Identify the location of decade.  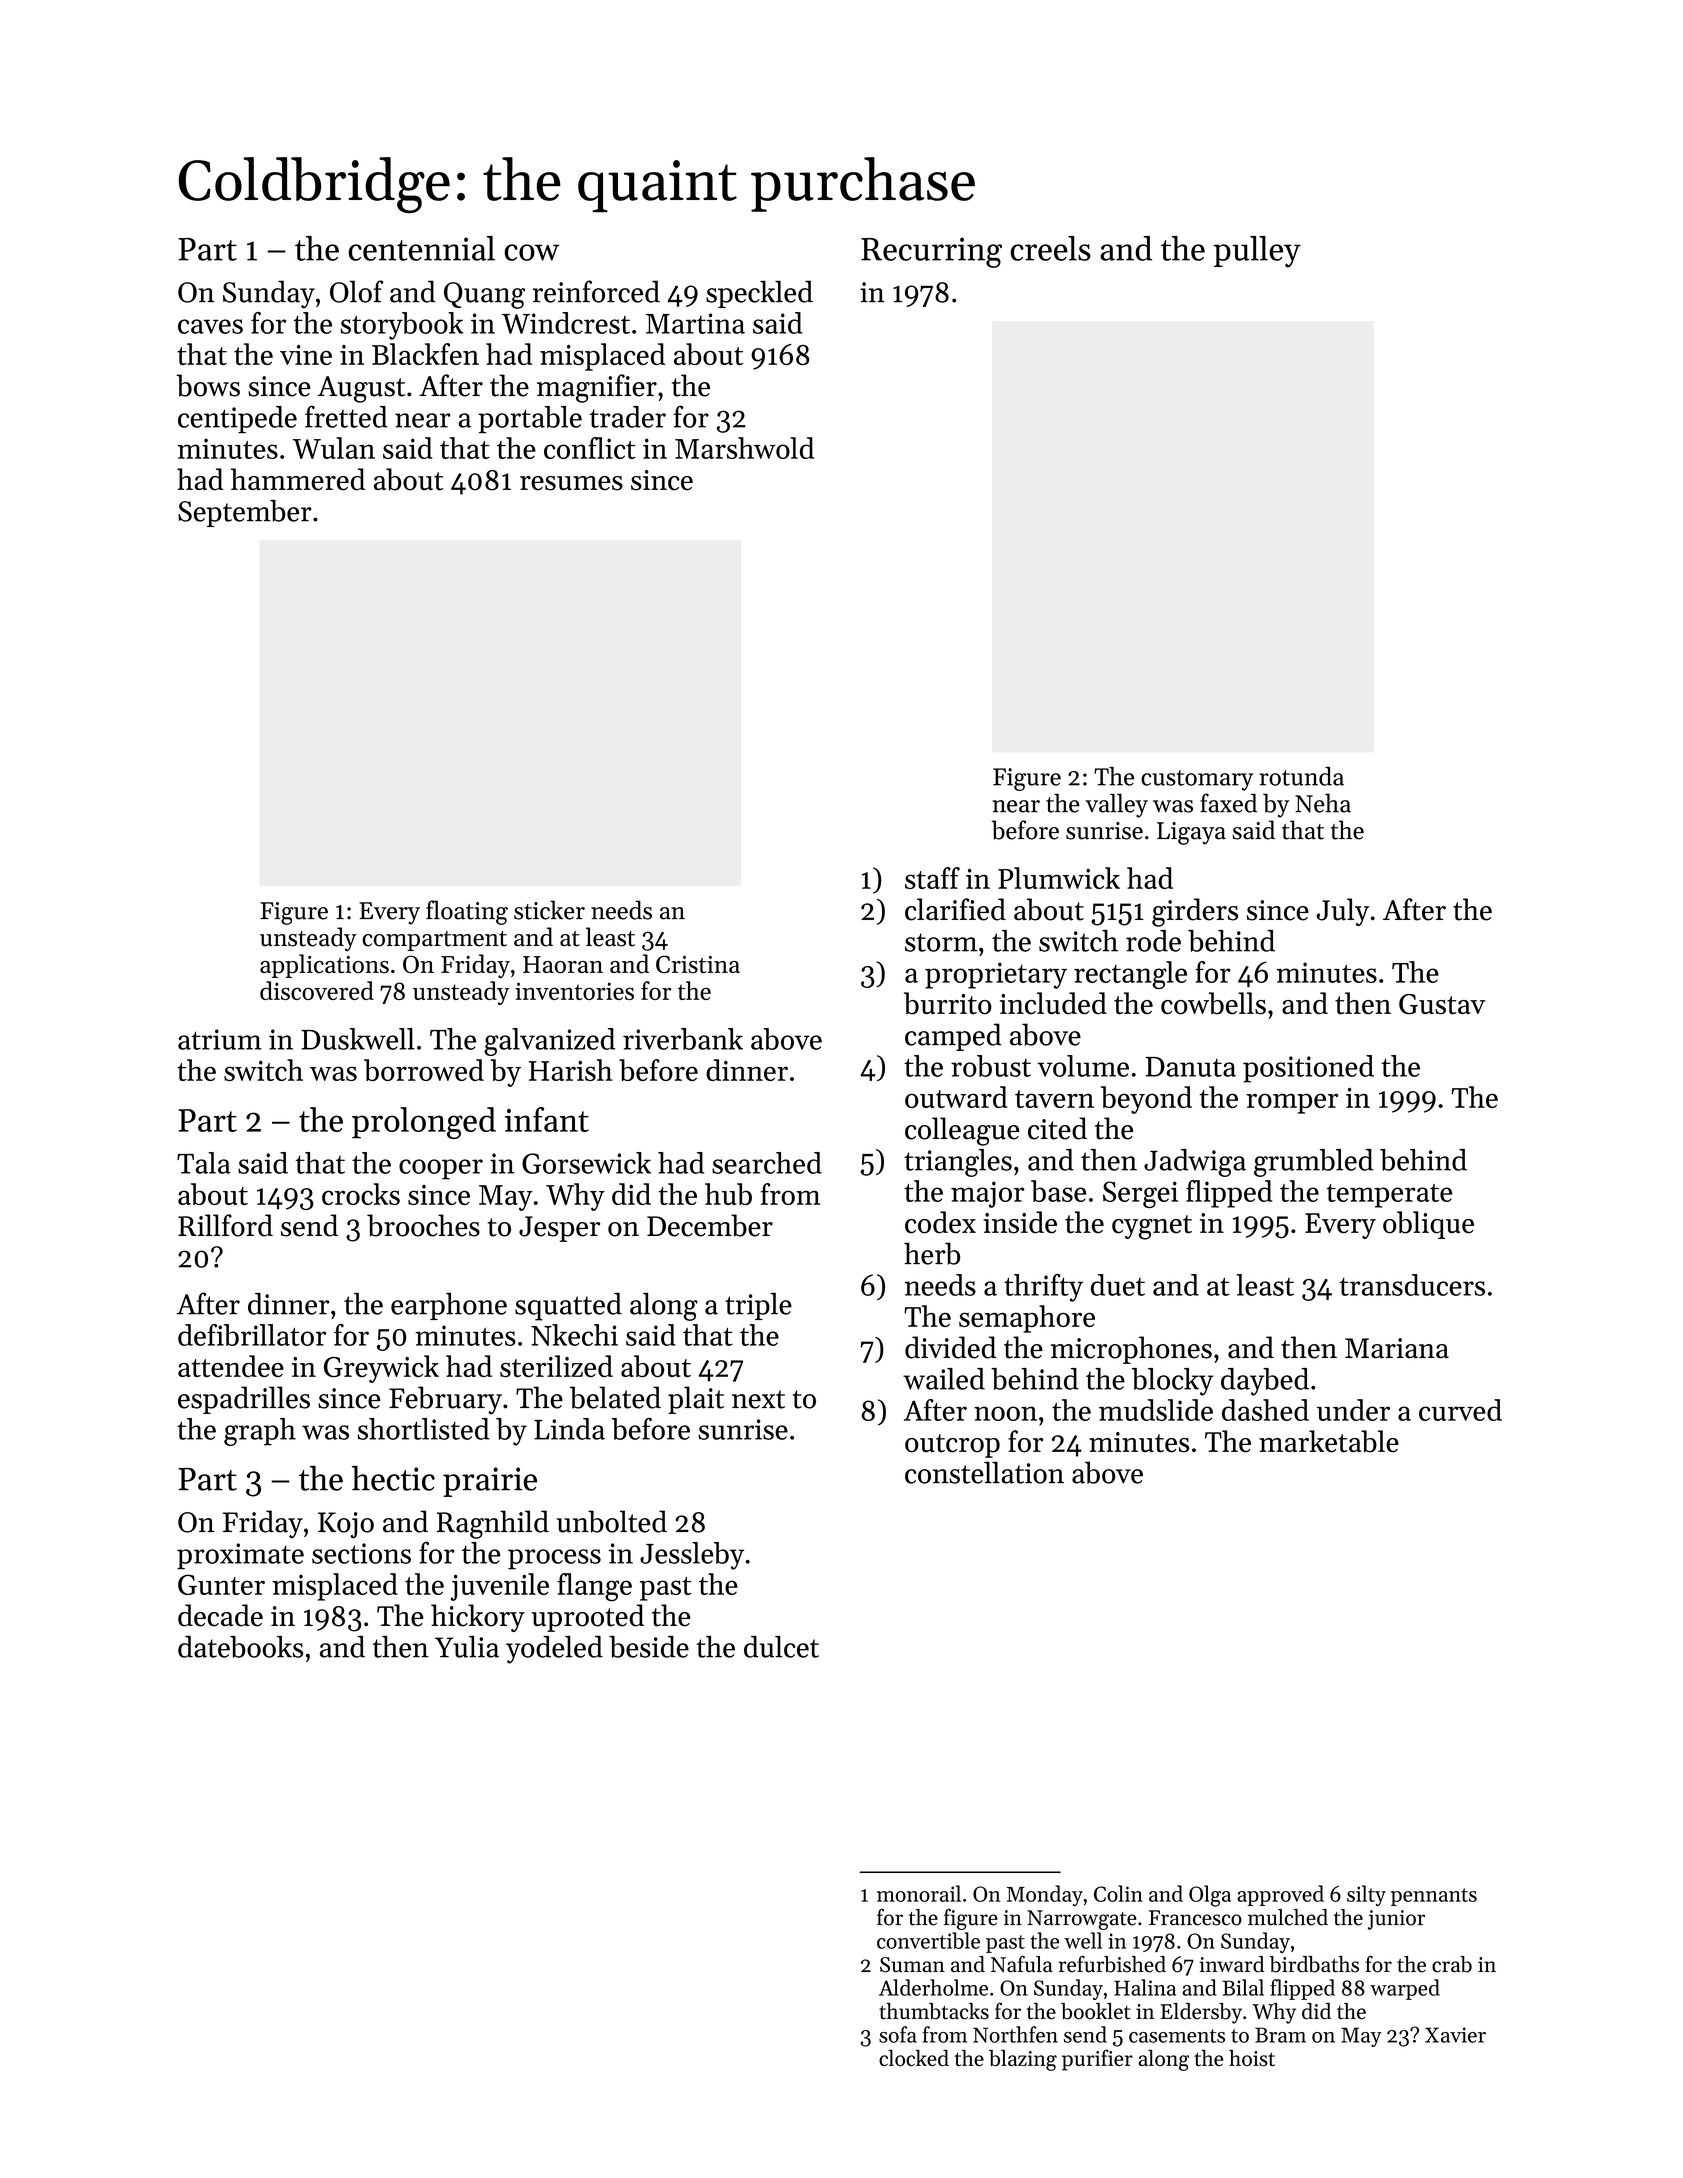
(220, 1615).
